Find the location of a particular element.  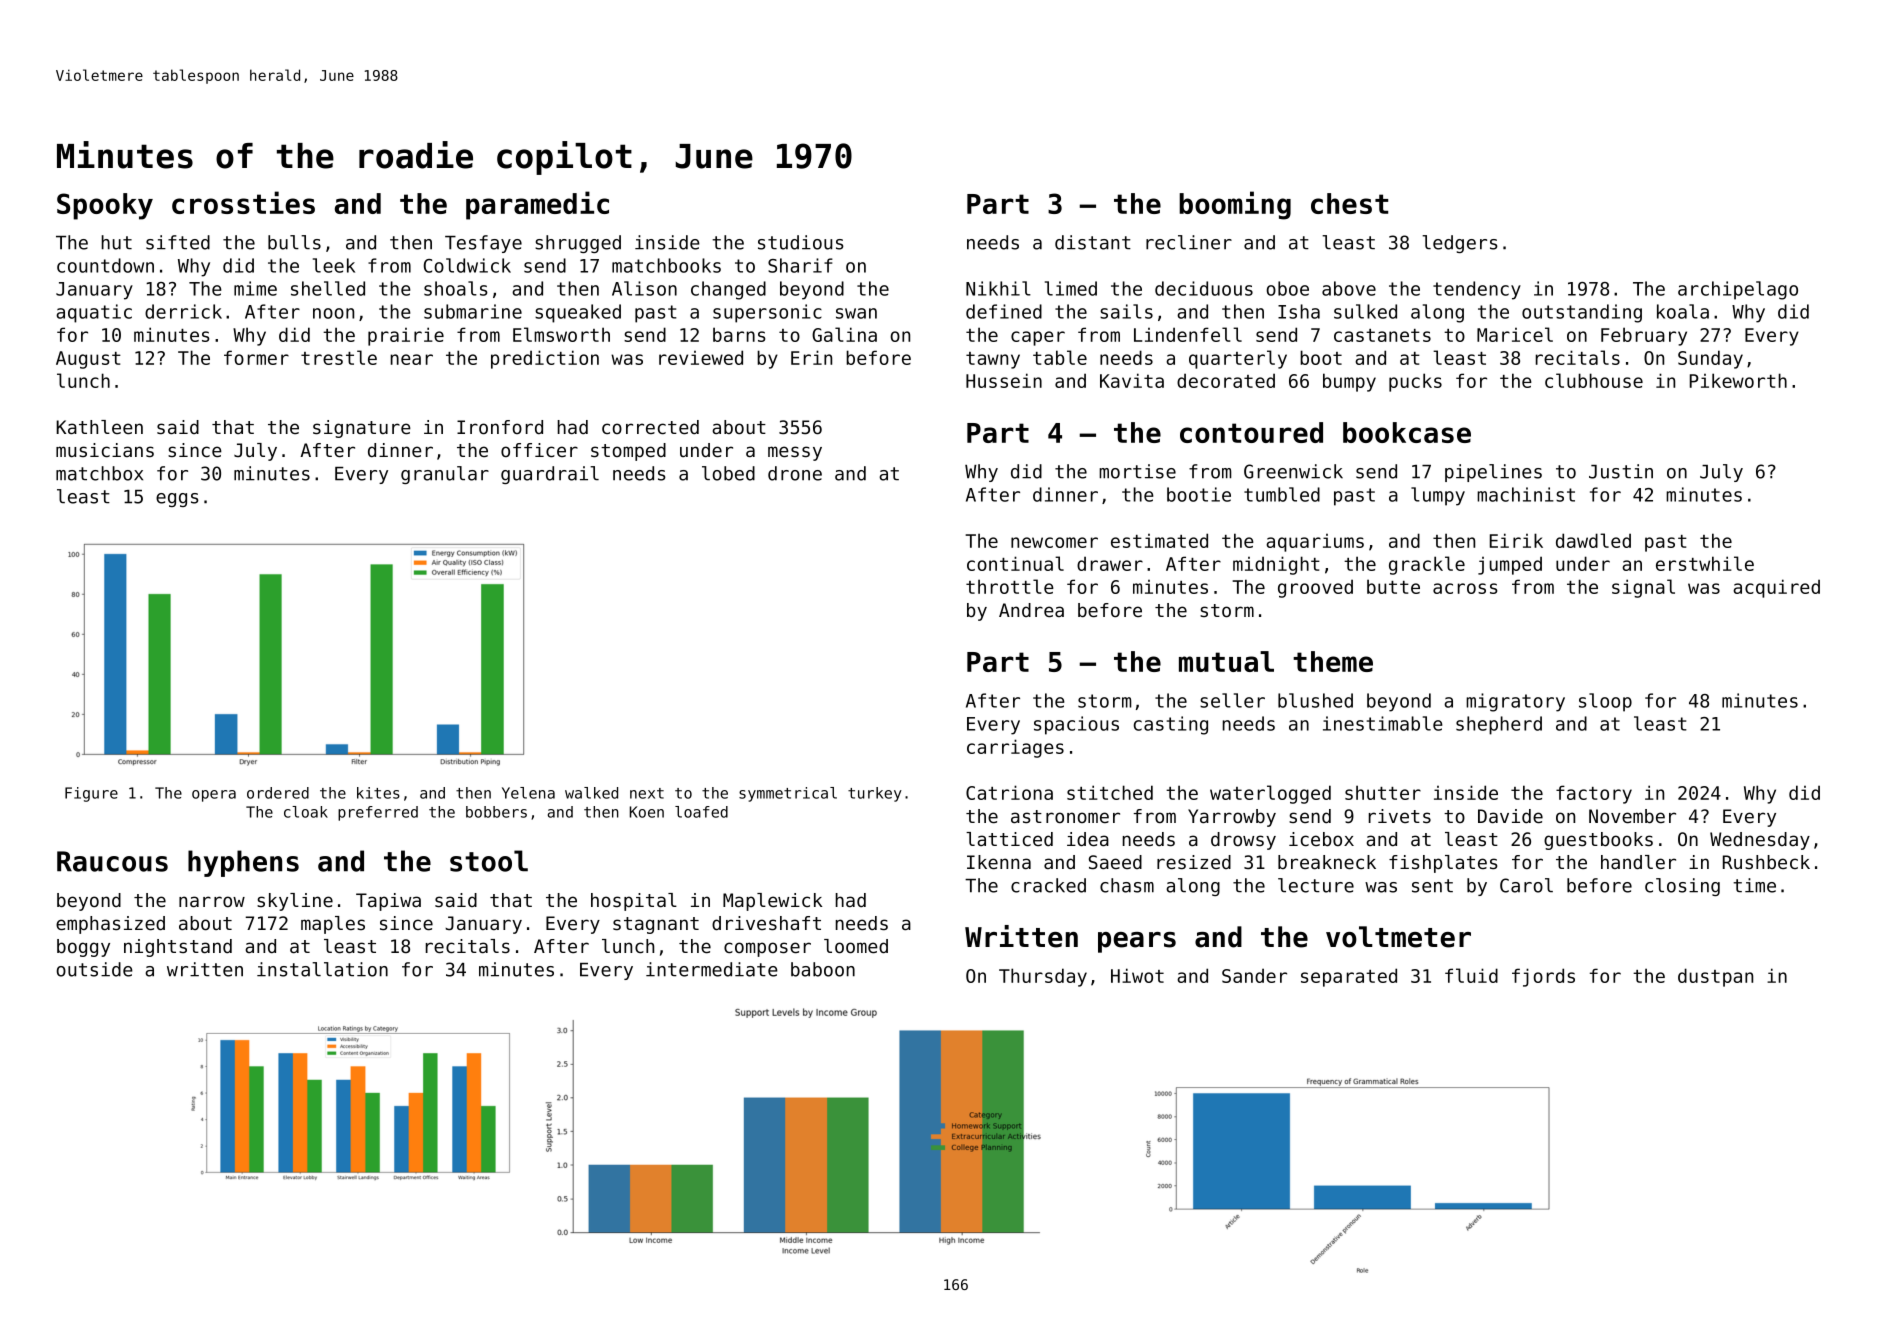

prairie is located at coordinates (406, 336).
